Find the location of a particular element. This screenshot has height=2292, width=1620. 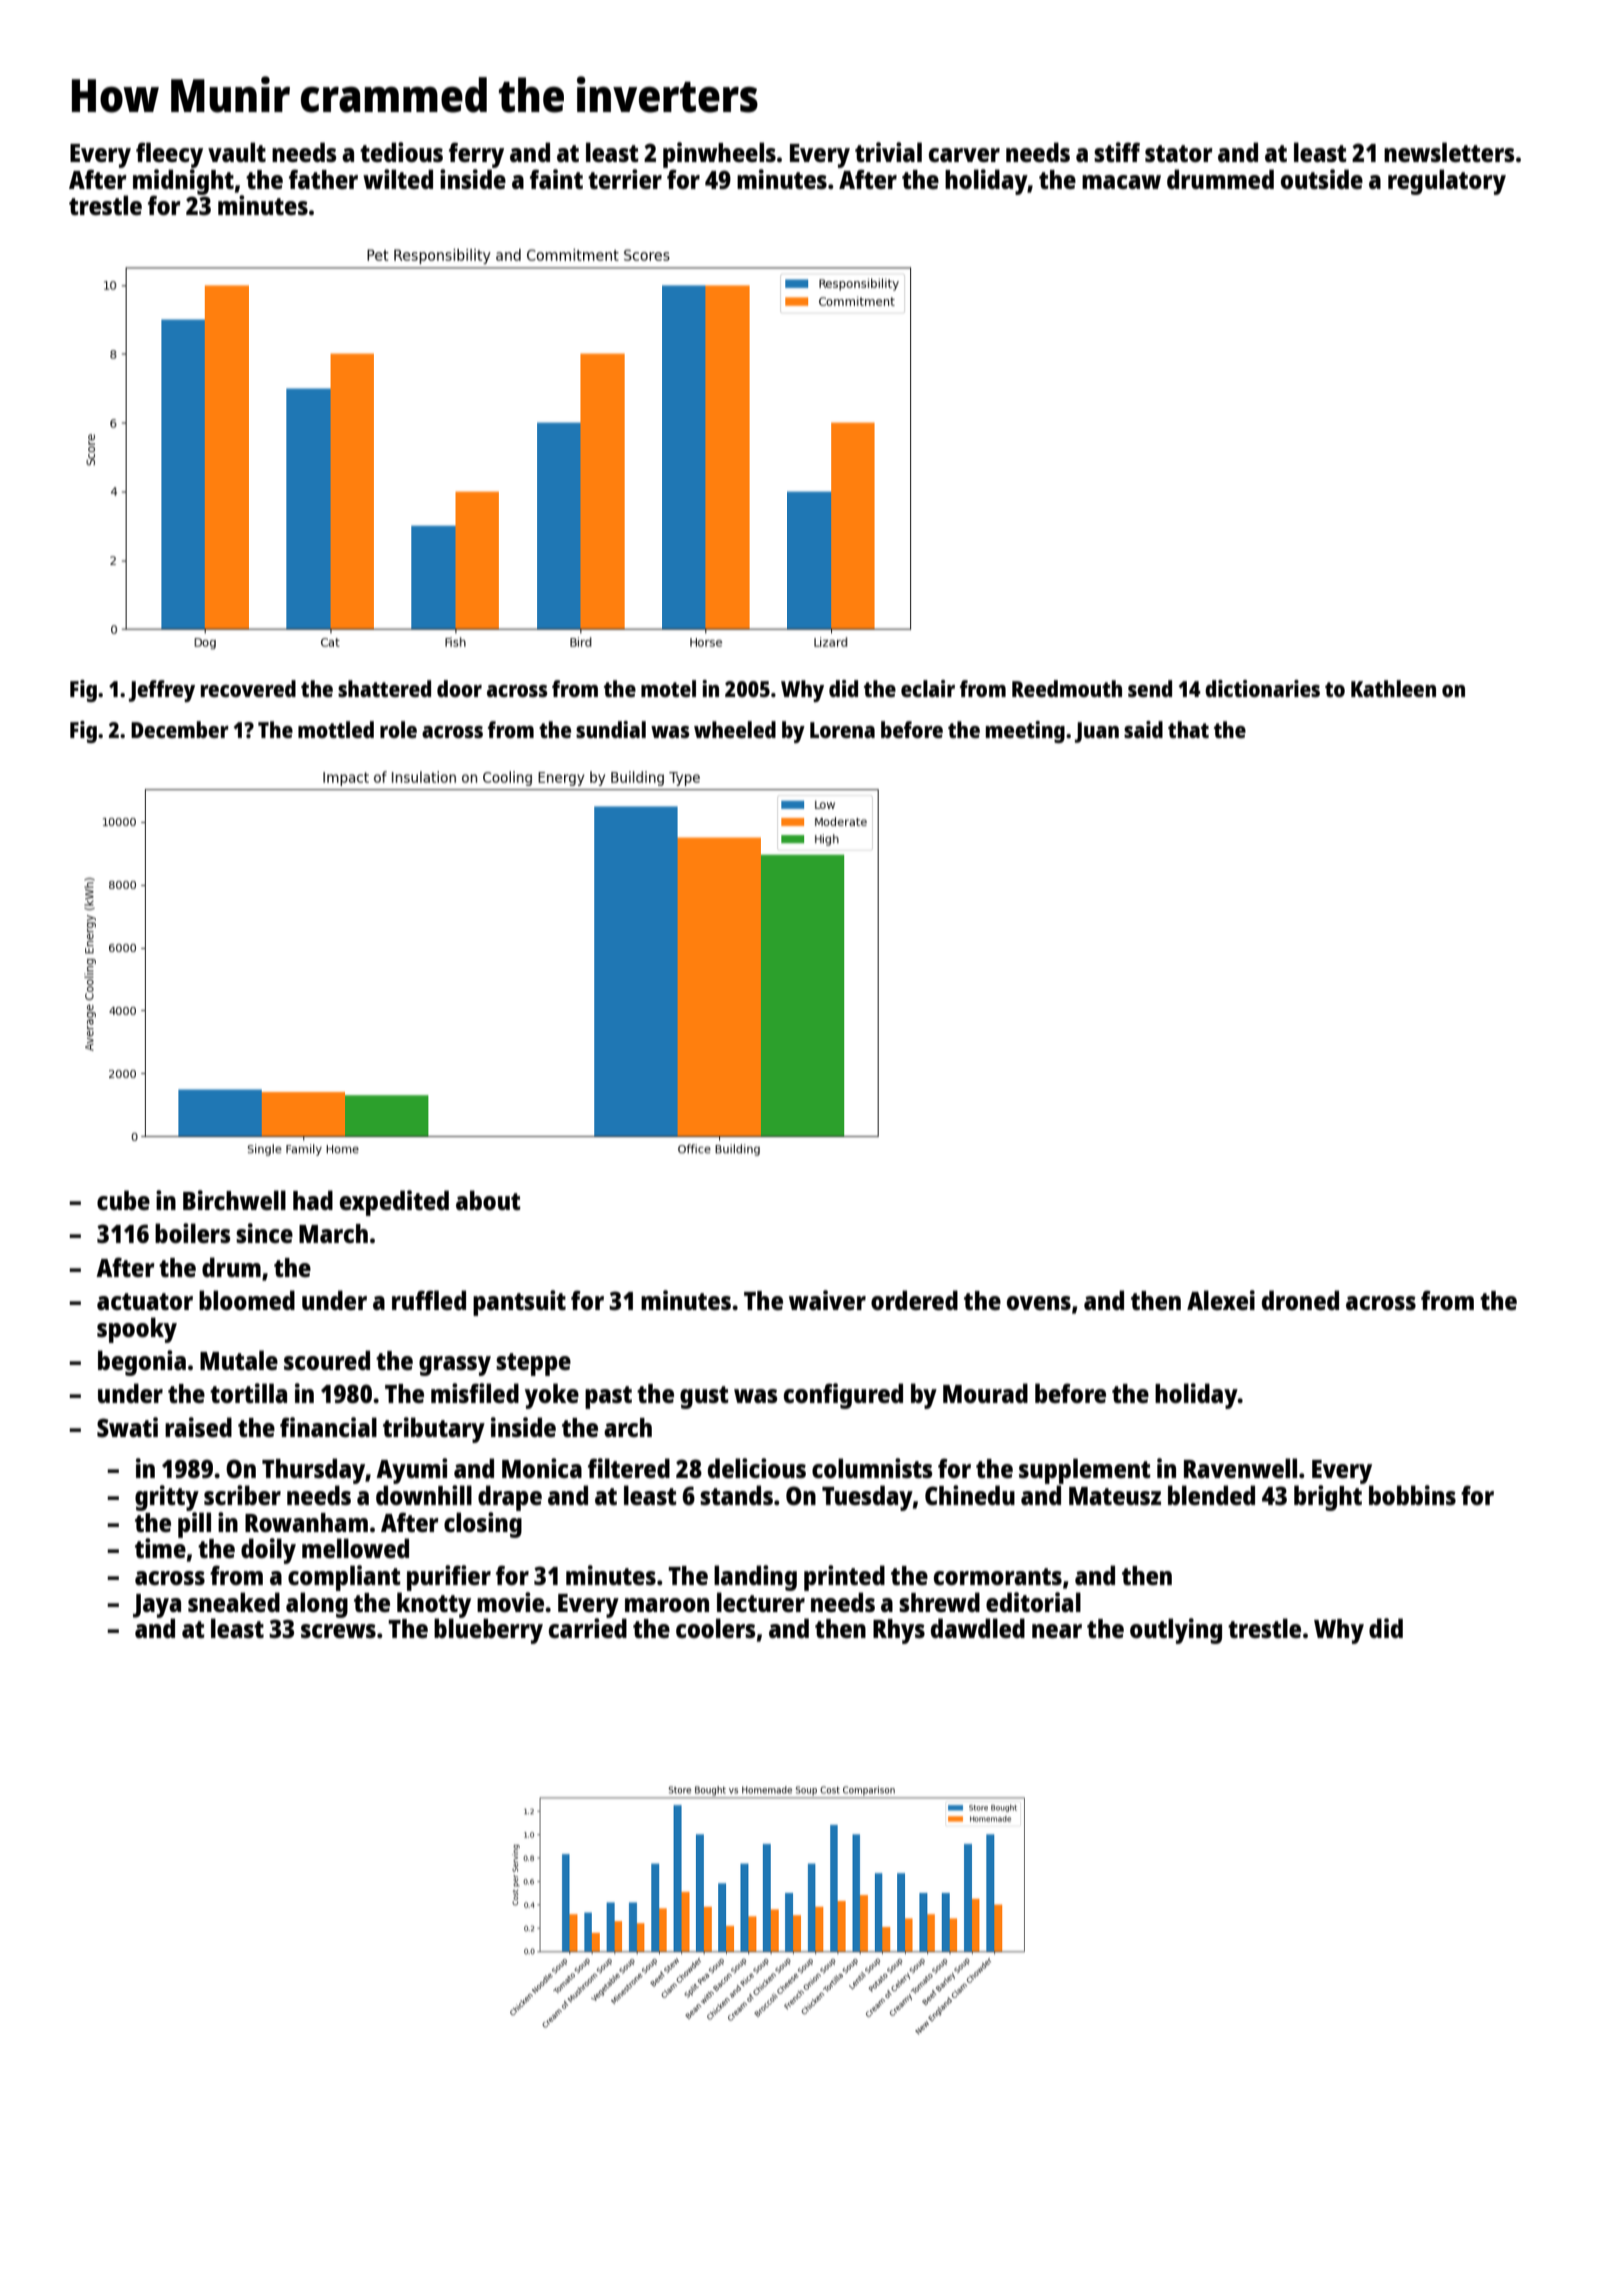

macaw is located at coordinates (1121, 182).
